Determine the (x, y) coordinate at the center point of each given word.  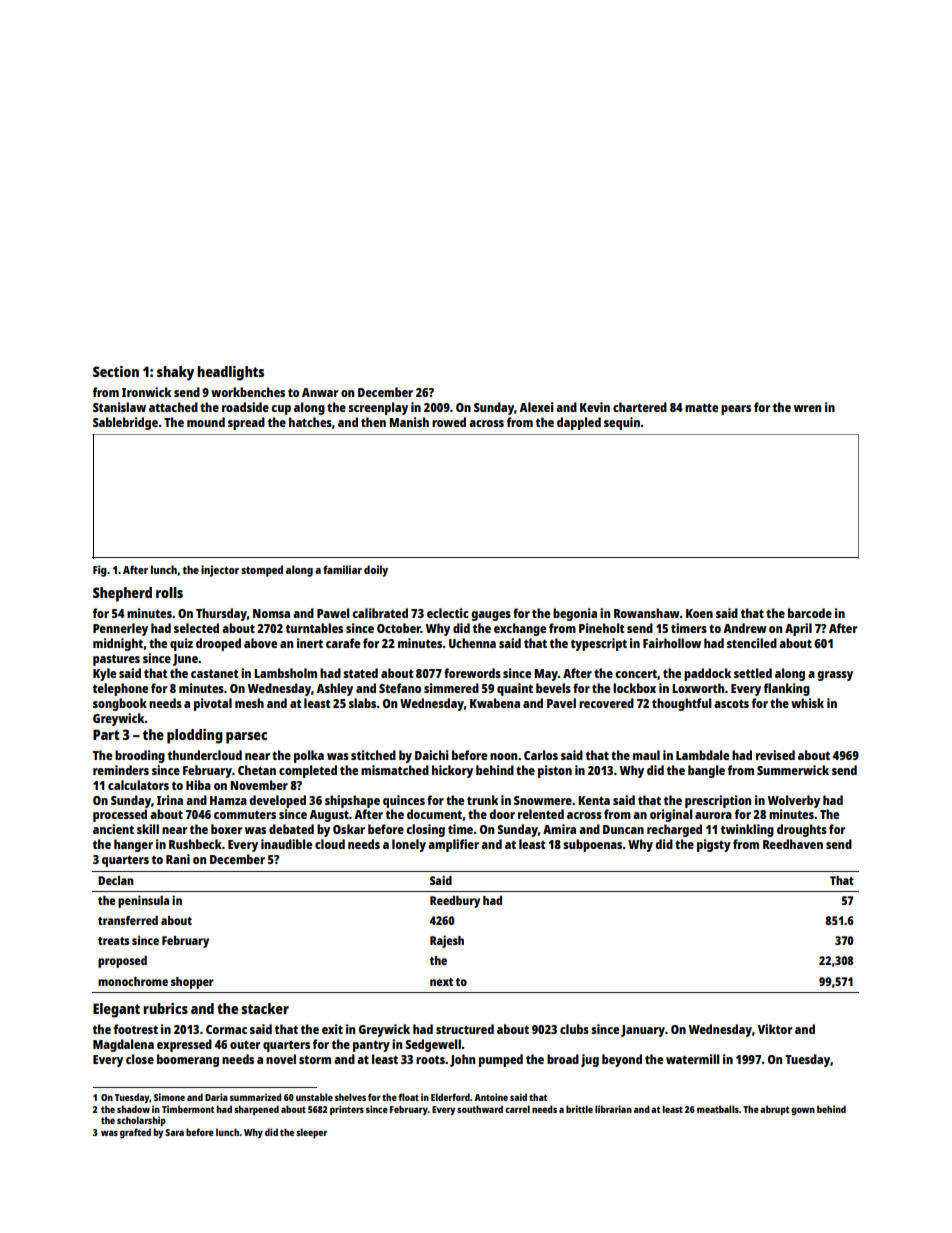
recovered (606, 703)
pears (736, 410)
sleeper (311, 1133)
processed (120, 815)
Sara (174, 1132)
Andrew (745, 628)
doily (376, 571)
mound (206, 422)
